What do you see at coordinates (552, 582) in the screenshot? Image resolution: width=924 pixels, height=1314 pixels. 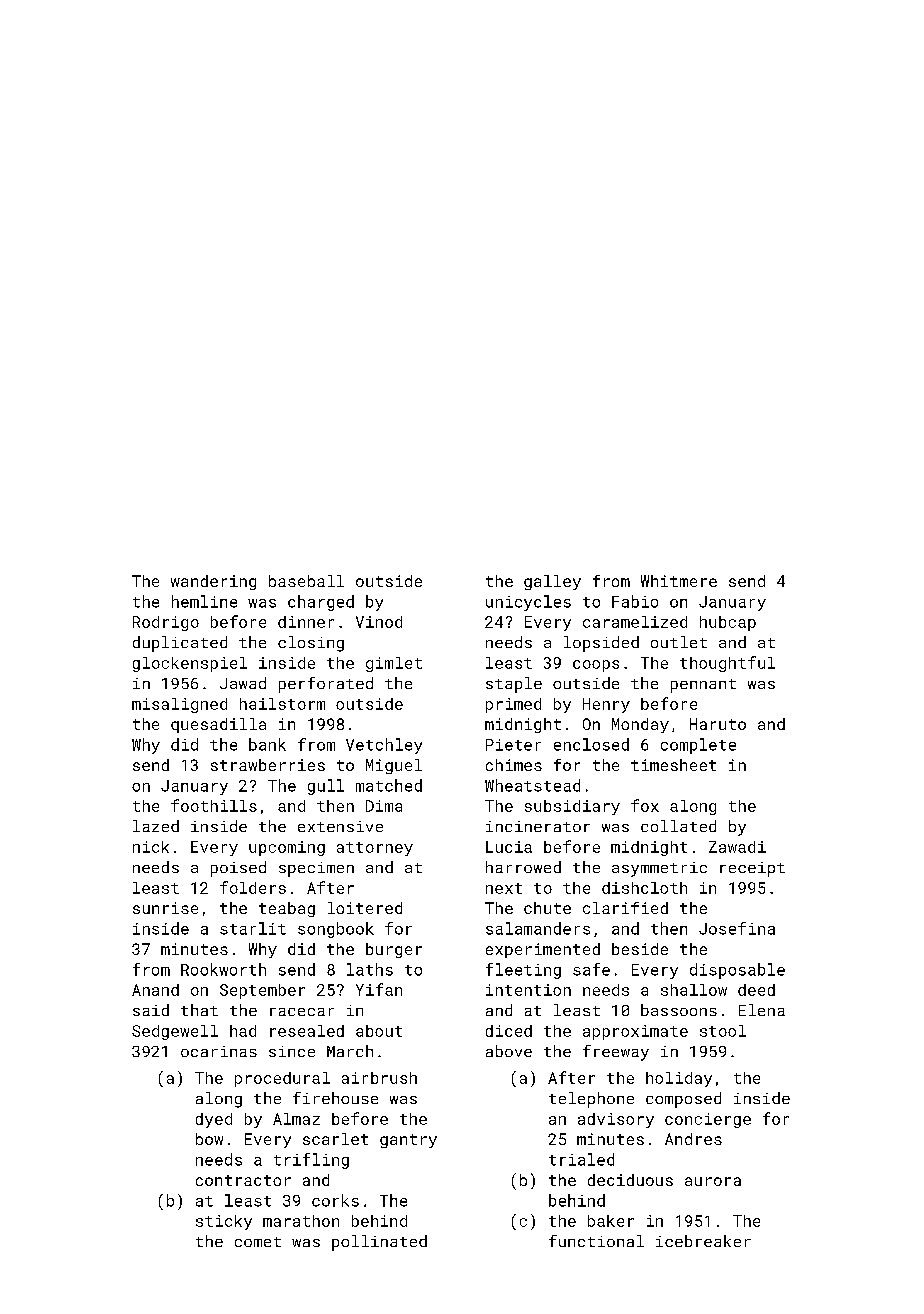 I see `galley` at bounding box center [552, 582].
